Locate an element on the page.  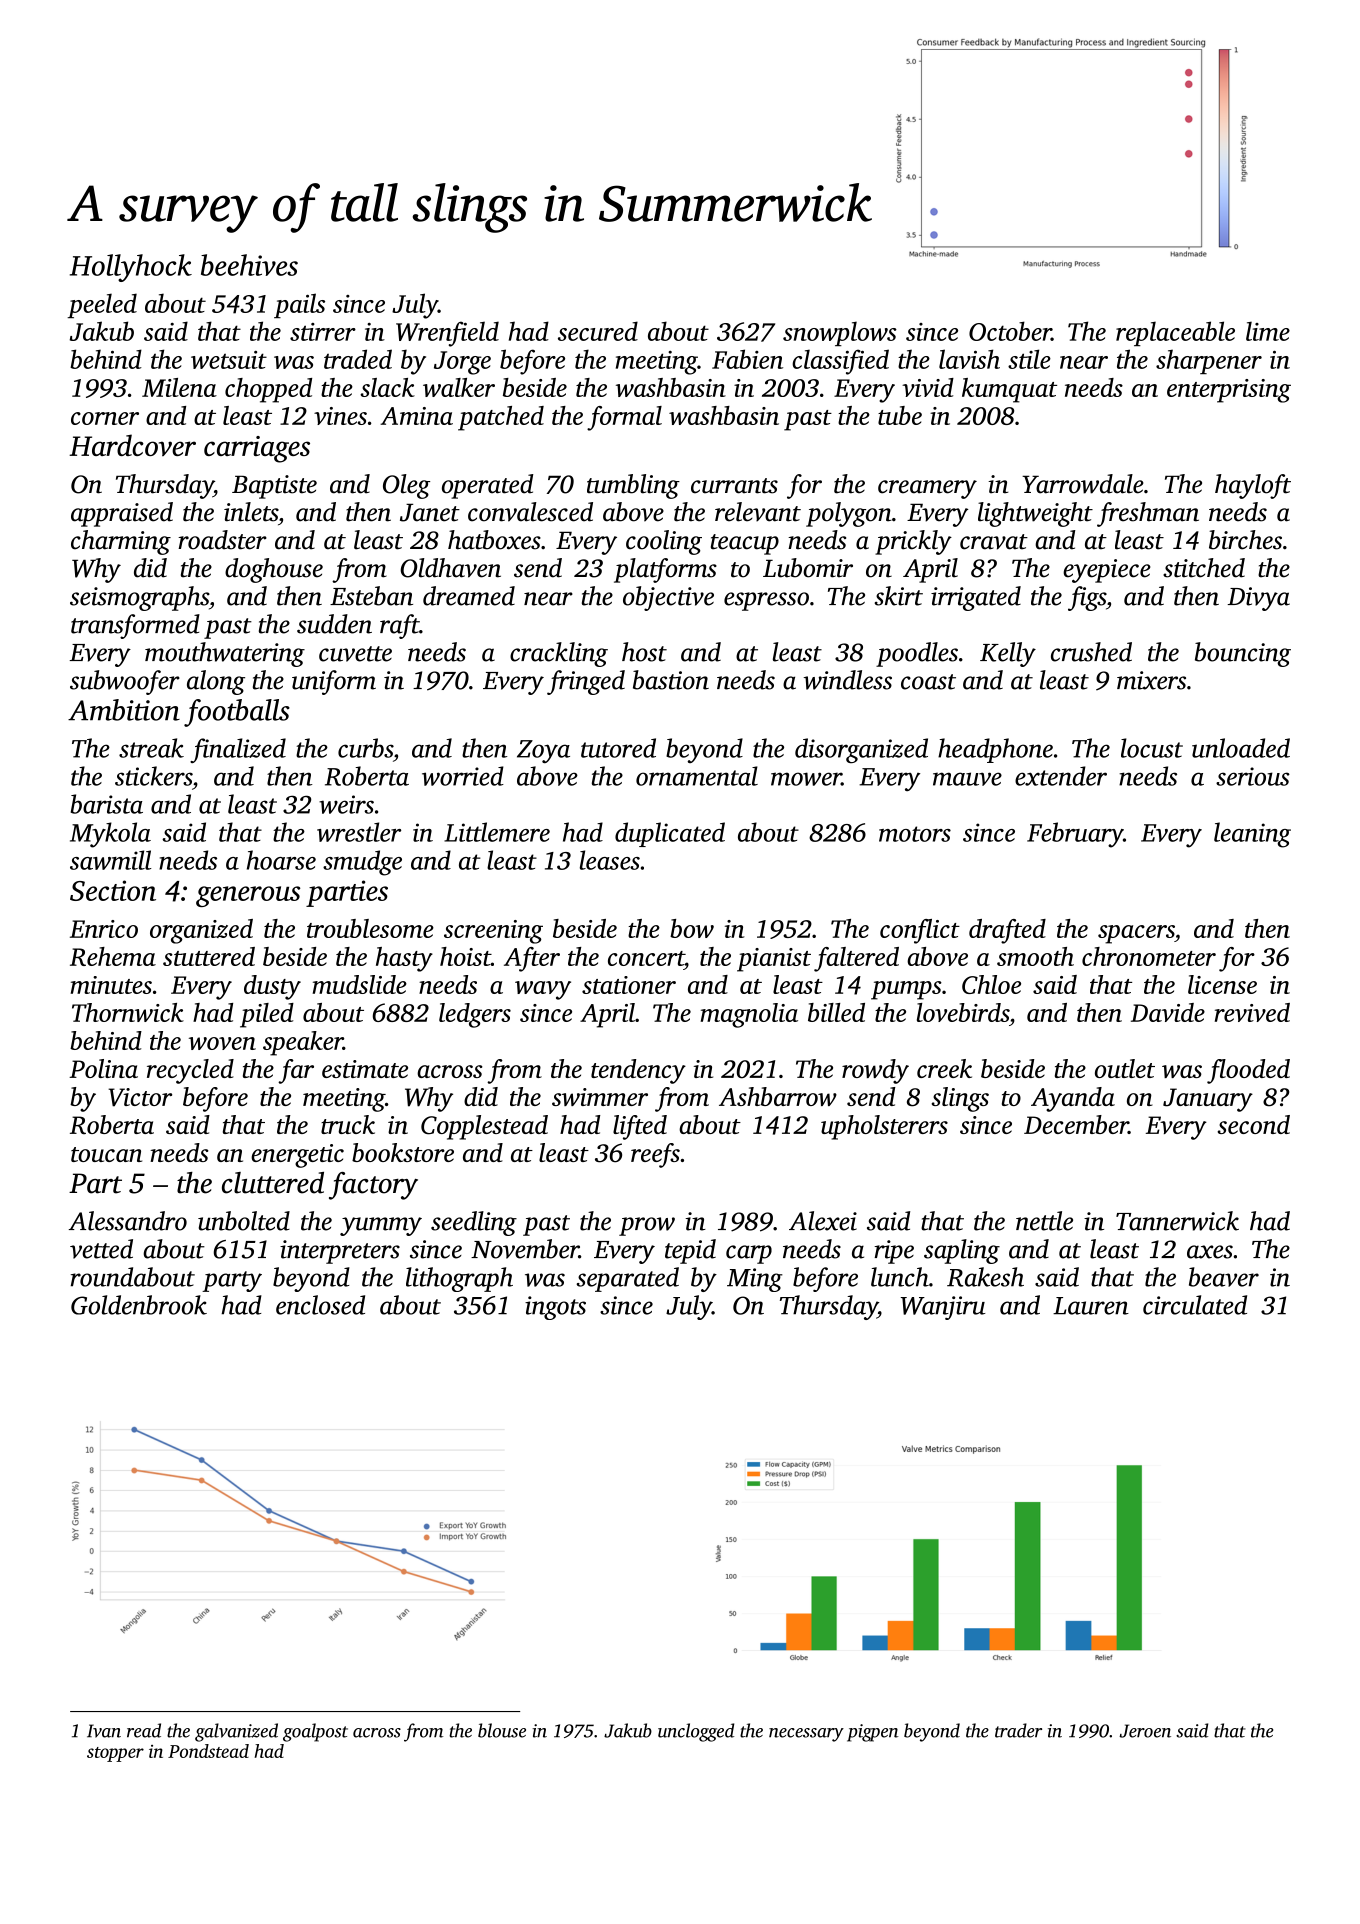
extender is located at coordinates (1061, 776).
